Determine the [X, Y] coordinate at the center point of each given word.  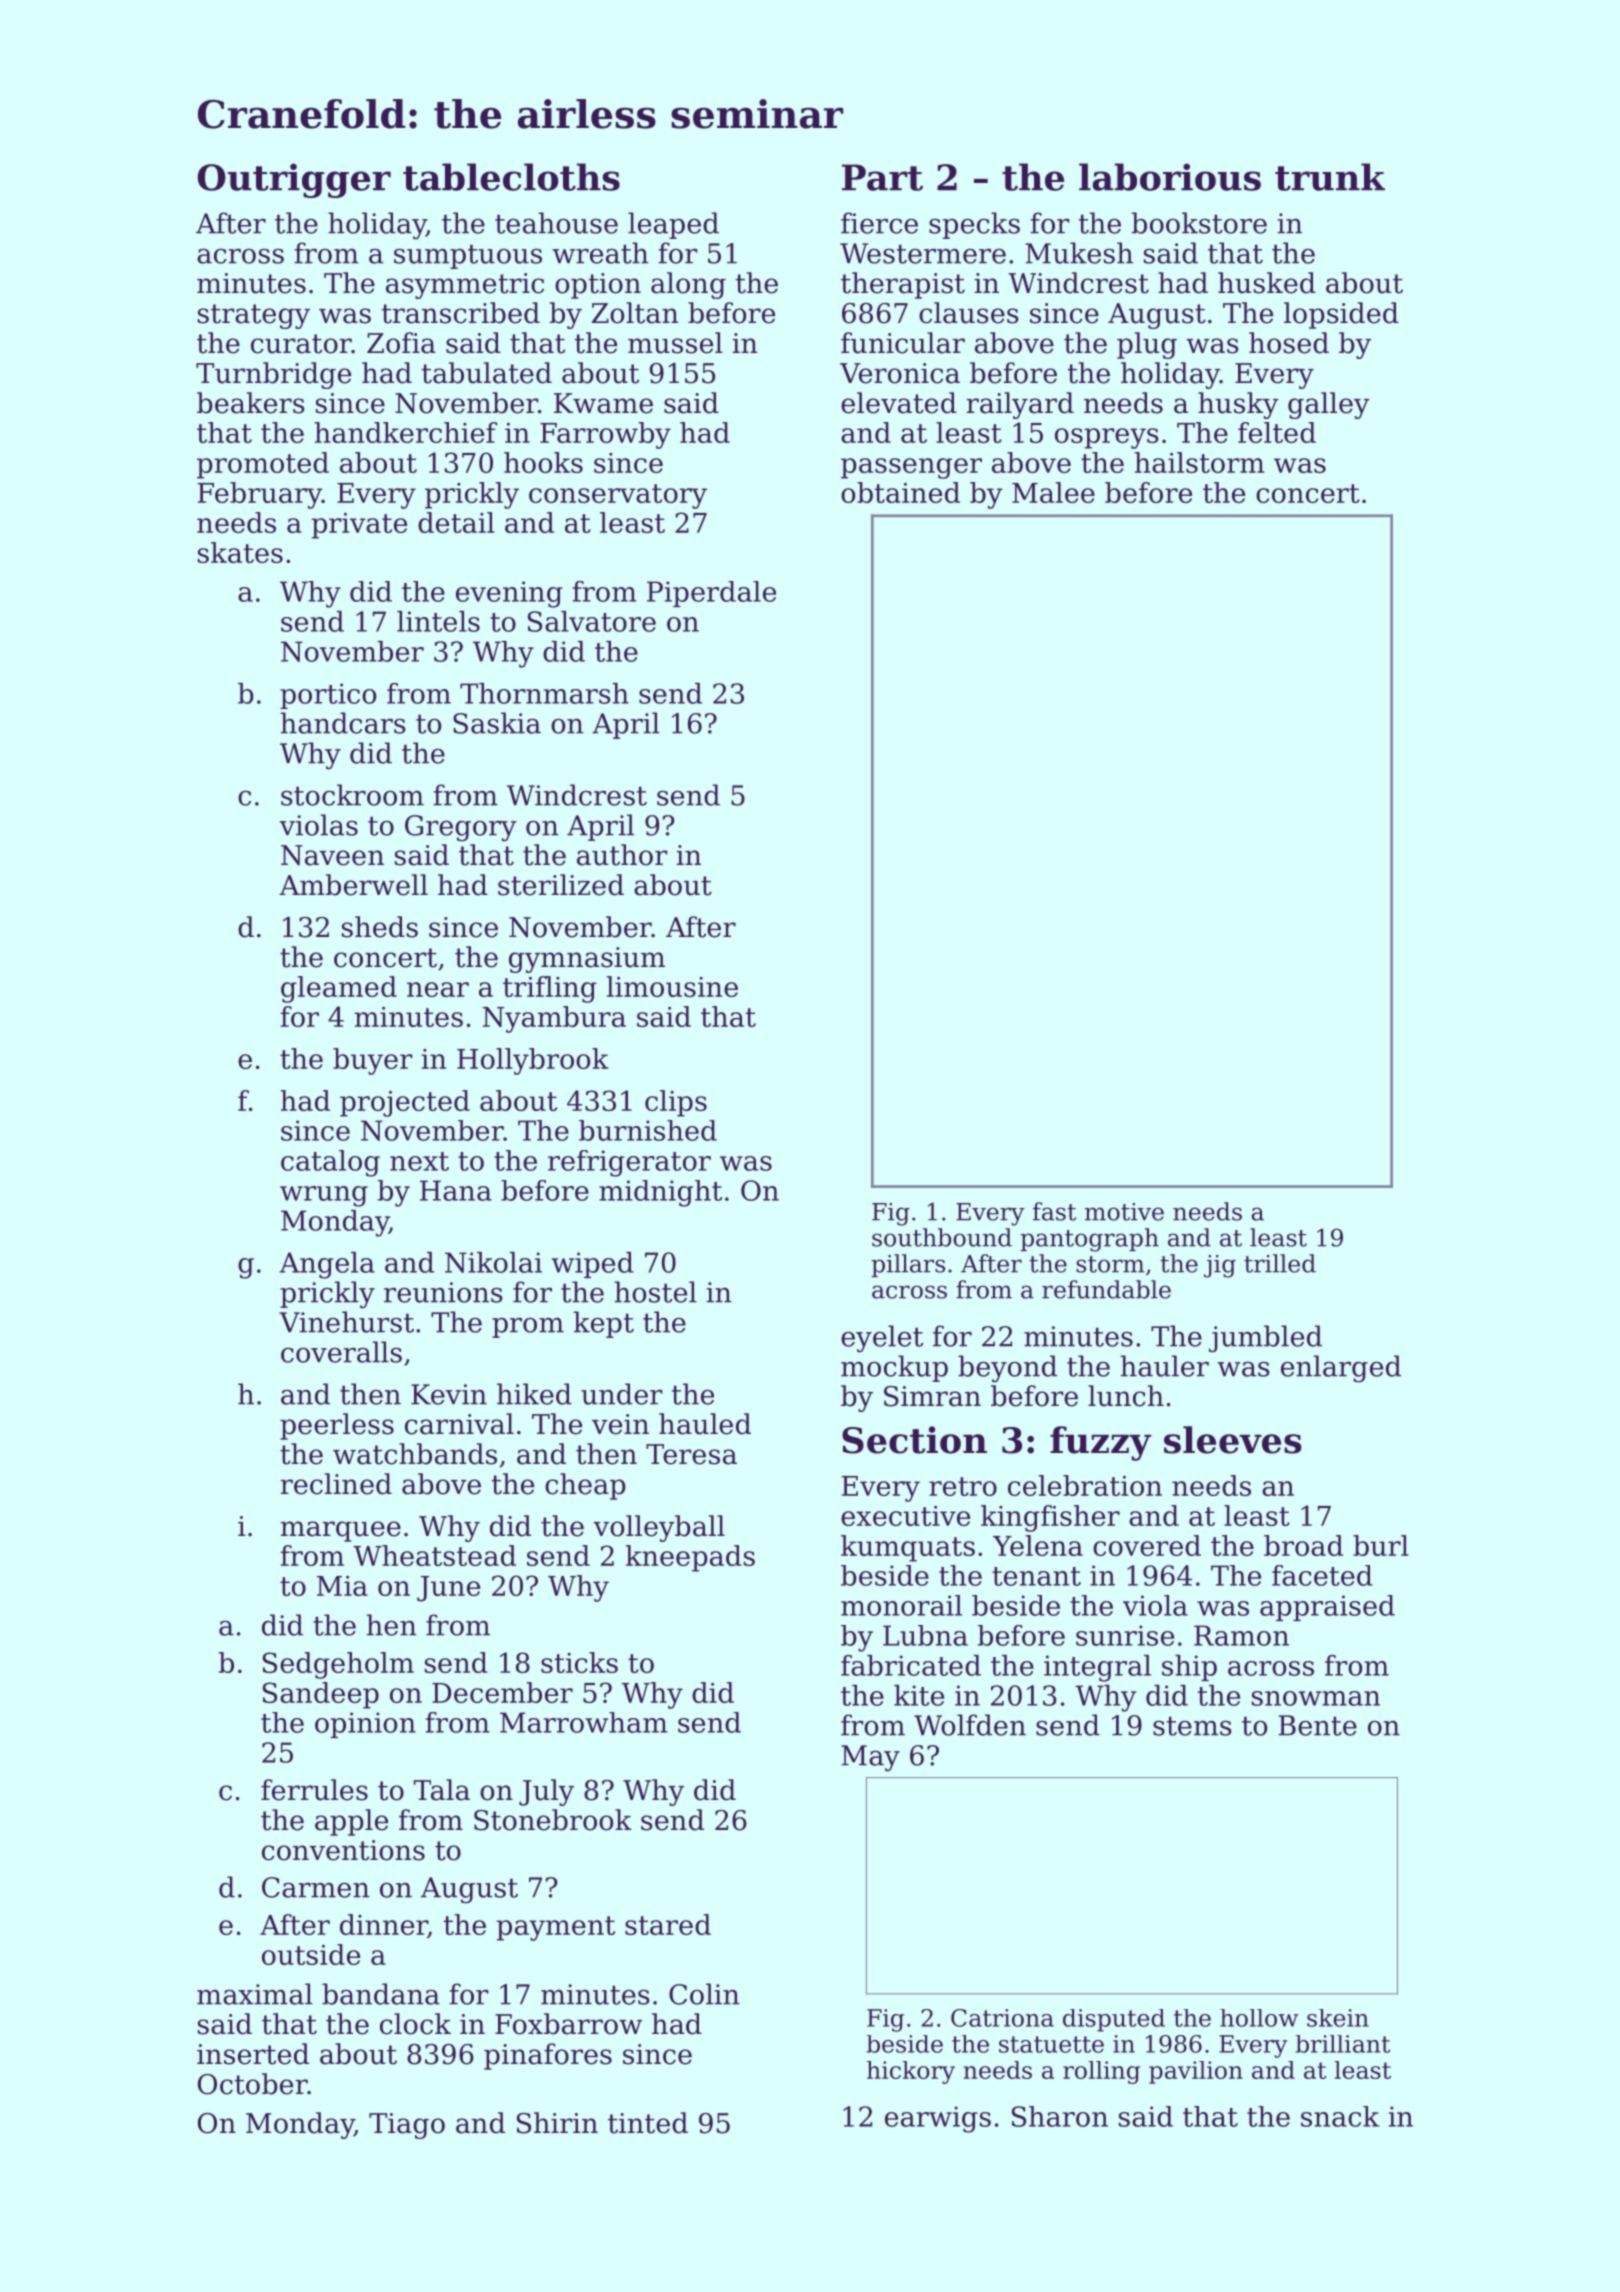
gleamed [339, 989]
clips [676, 1103]
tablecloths [511, 177]
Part [882, 177]
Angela [327, 1265]
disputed [1114, 2020]
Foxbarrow [568, 2024]
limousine [672, 986]
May [870, 1758]
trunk [1330, 177]
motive [1124, 1212]
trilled [1280, 1263]
